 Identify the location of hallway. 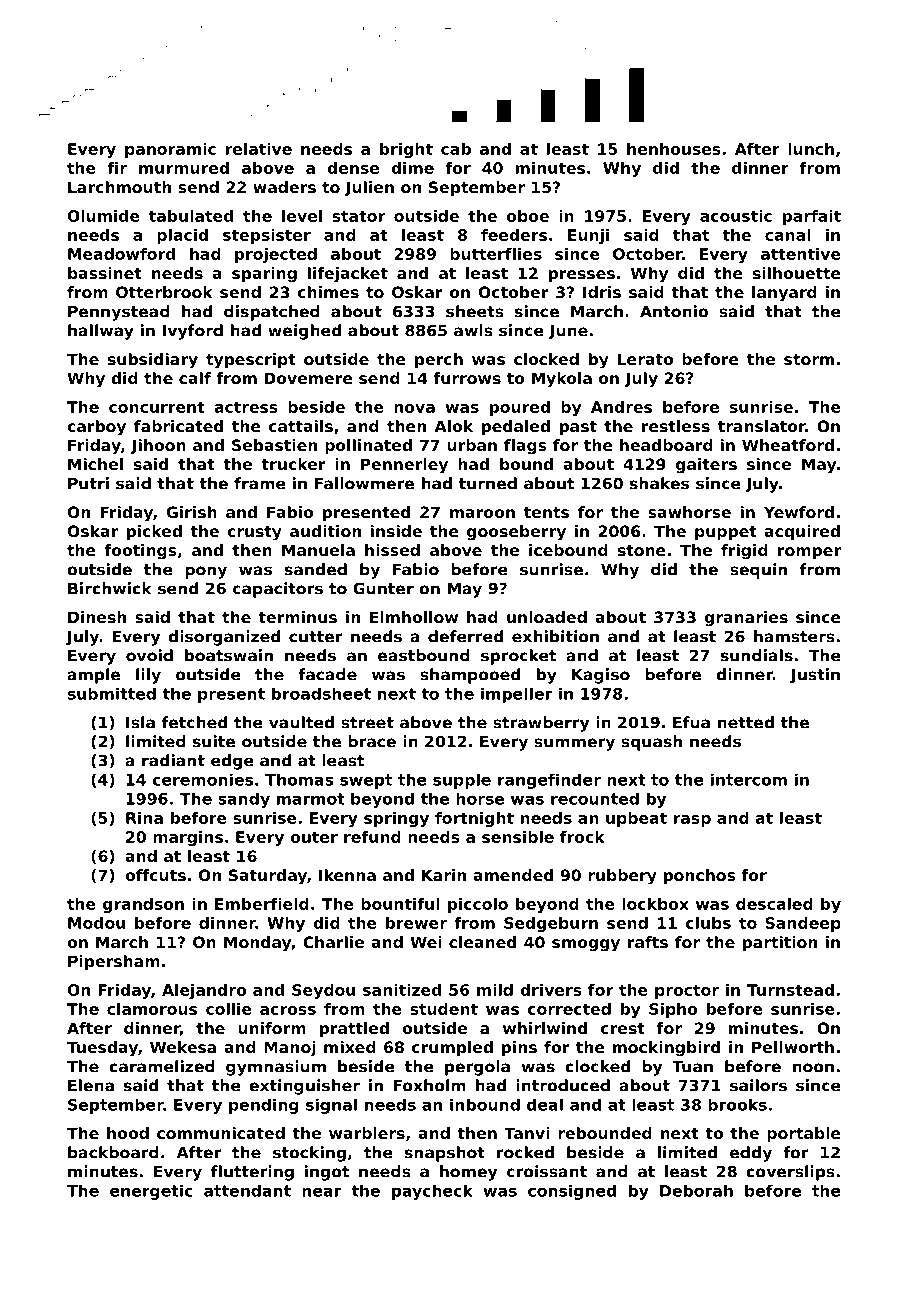
(101, 332).
